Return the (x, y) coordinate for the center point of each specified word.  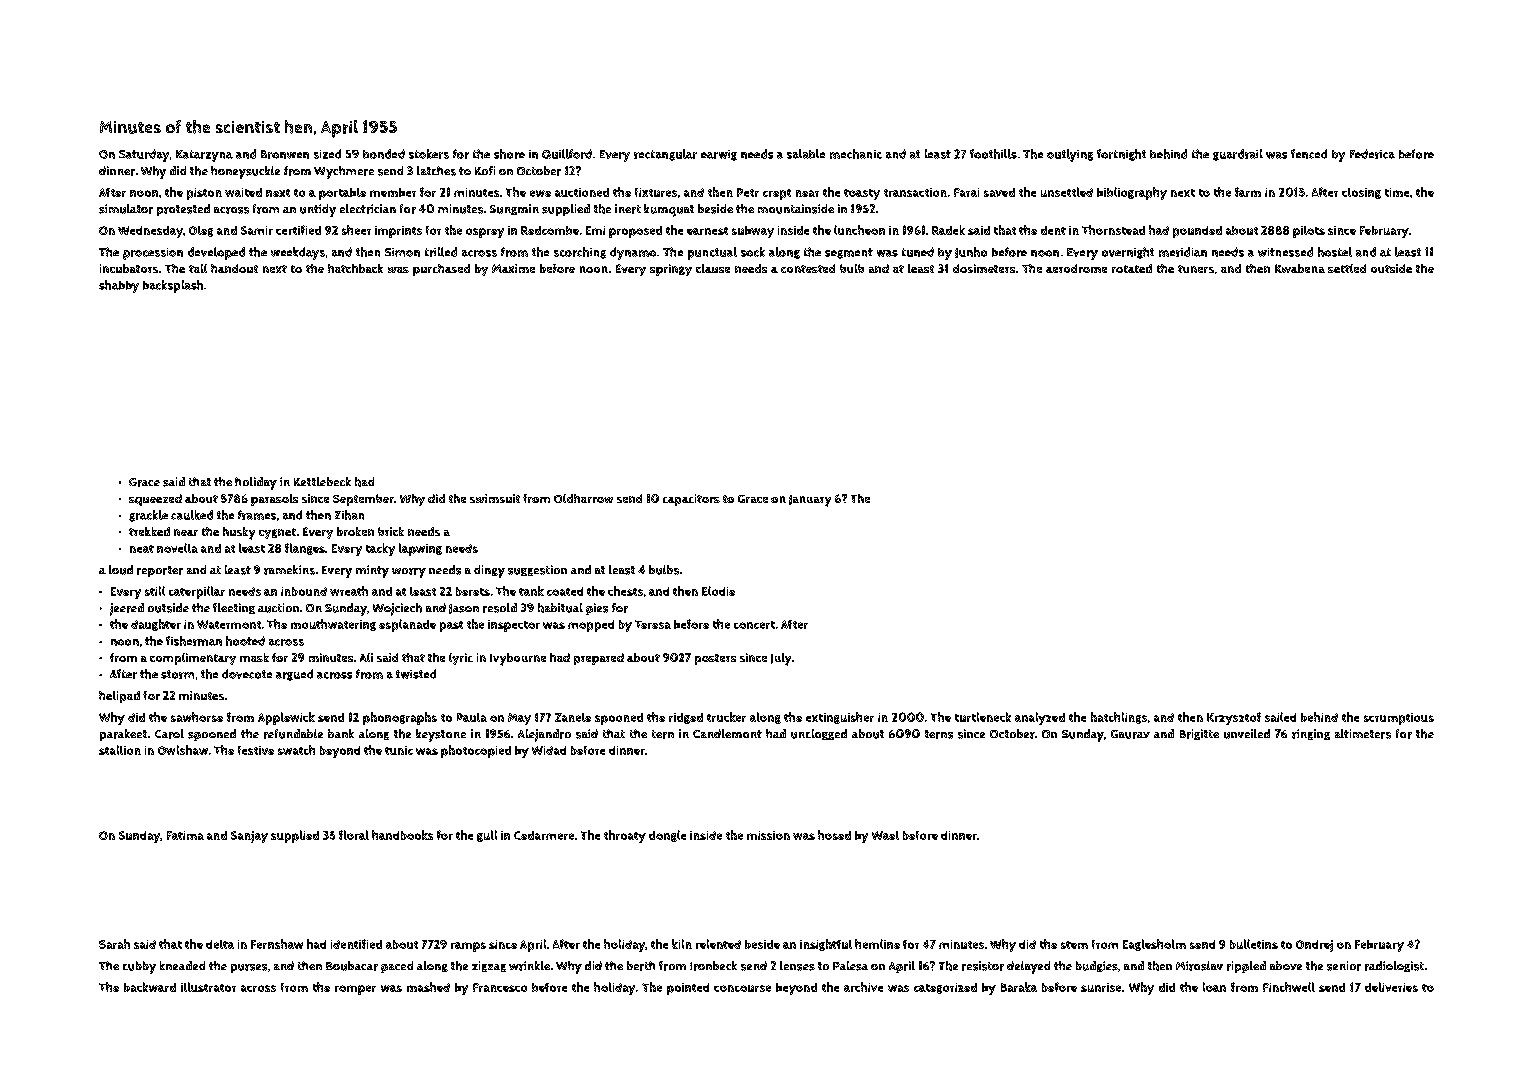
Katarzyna (204, 156)
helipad (119, 697)
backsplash (173, 286)
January (810, 501)
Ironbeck (713, 966)
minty (372, 571)
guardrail (1238, 155)
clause (713, 268)
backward (150, 987)
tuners (1196, 269)
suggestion (537, 570)
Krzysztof (1234, 718)
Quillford (567, 154)
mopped (591, 626)
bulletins (1254, 944)
